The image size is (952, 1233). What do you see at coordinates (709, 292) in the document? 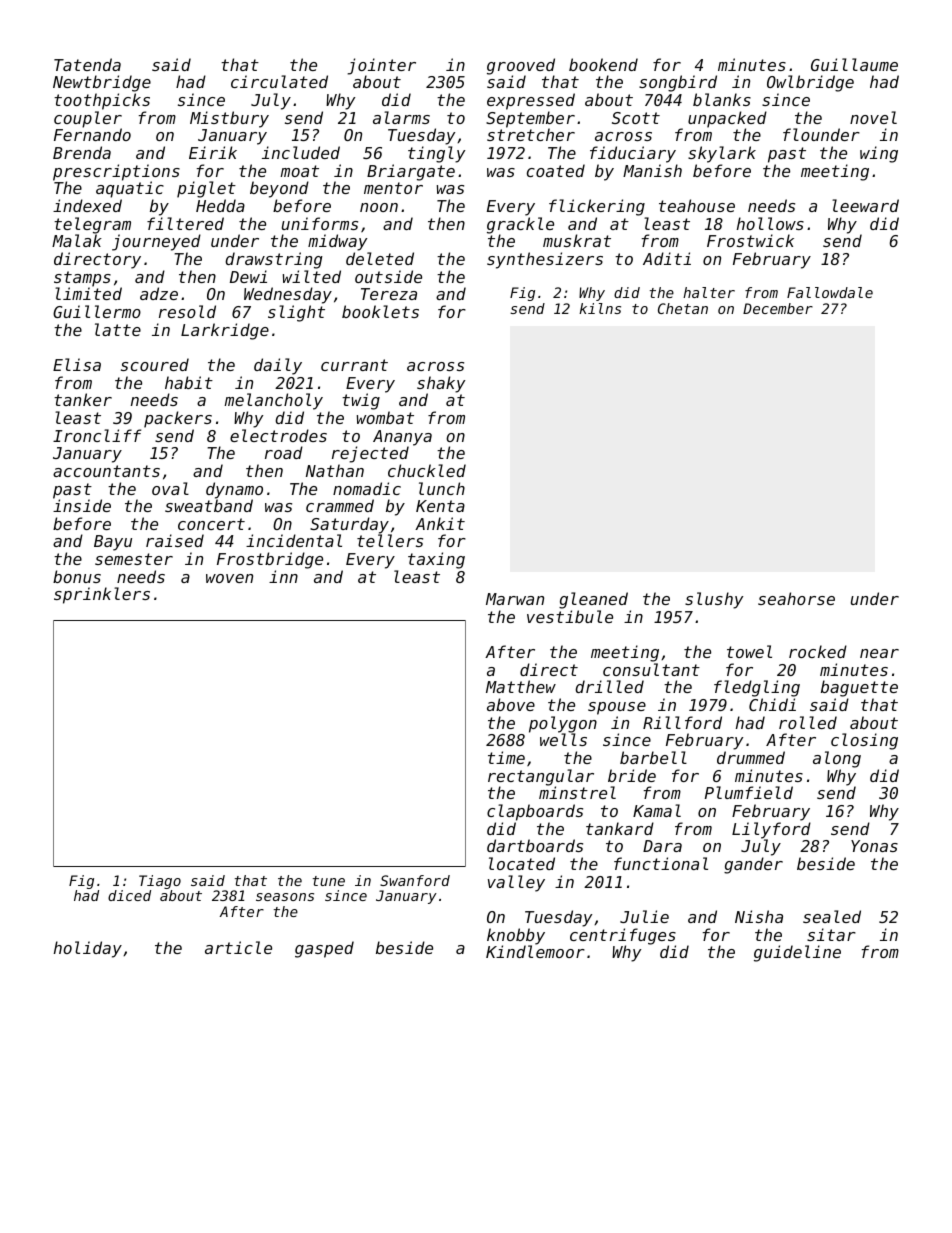
I see `halter` at bounding box center [709, 292].
